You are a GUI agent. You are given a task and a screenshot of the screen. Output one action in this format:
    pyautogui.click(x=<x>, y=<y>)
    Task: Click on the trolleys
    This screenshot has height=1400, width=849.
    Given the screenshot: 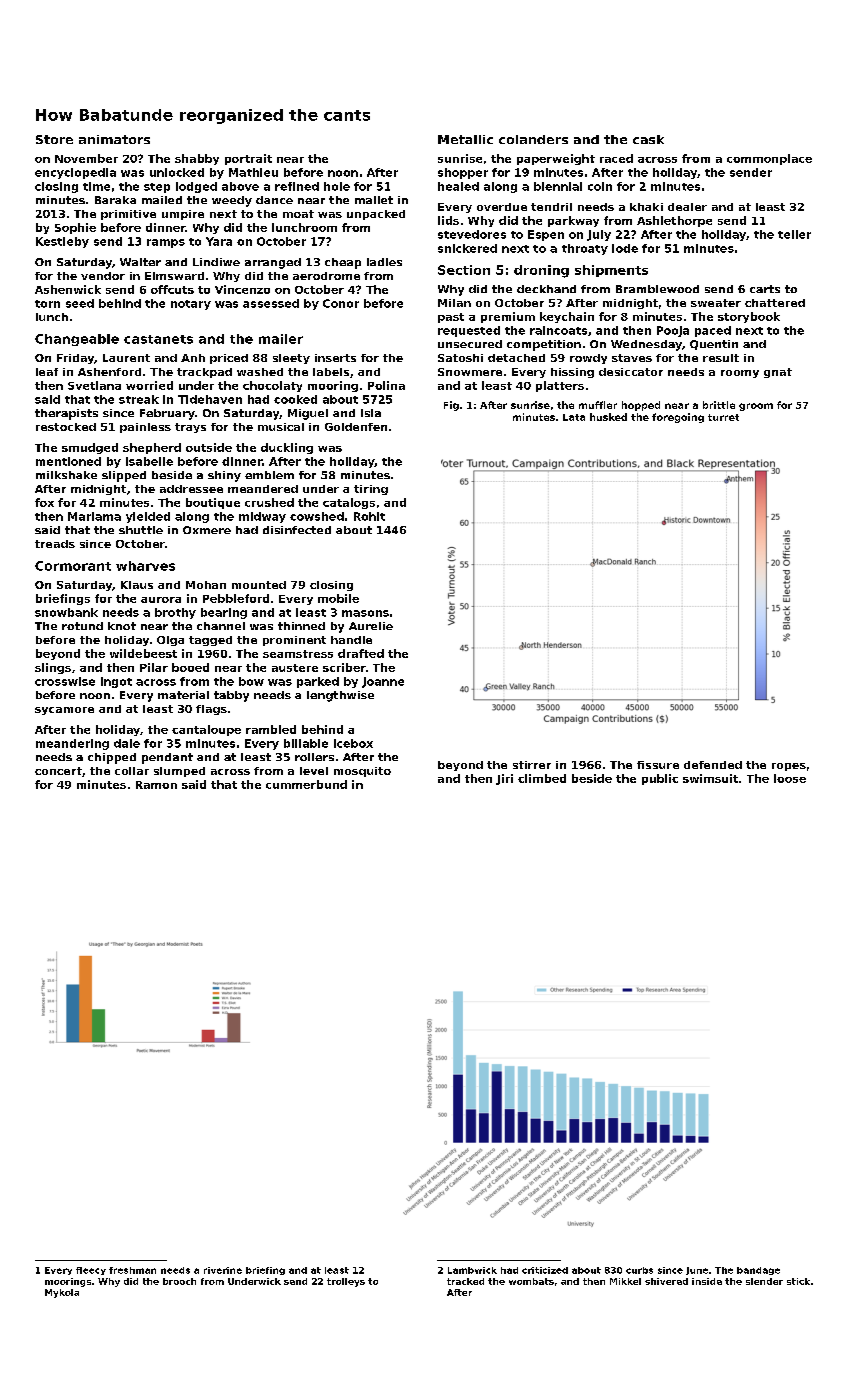 What is the action you would take?
    pyautogui.click(x=346, y=1282)
